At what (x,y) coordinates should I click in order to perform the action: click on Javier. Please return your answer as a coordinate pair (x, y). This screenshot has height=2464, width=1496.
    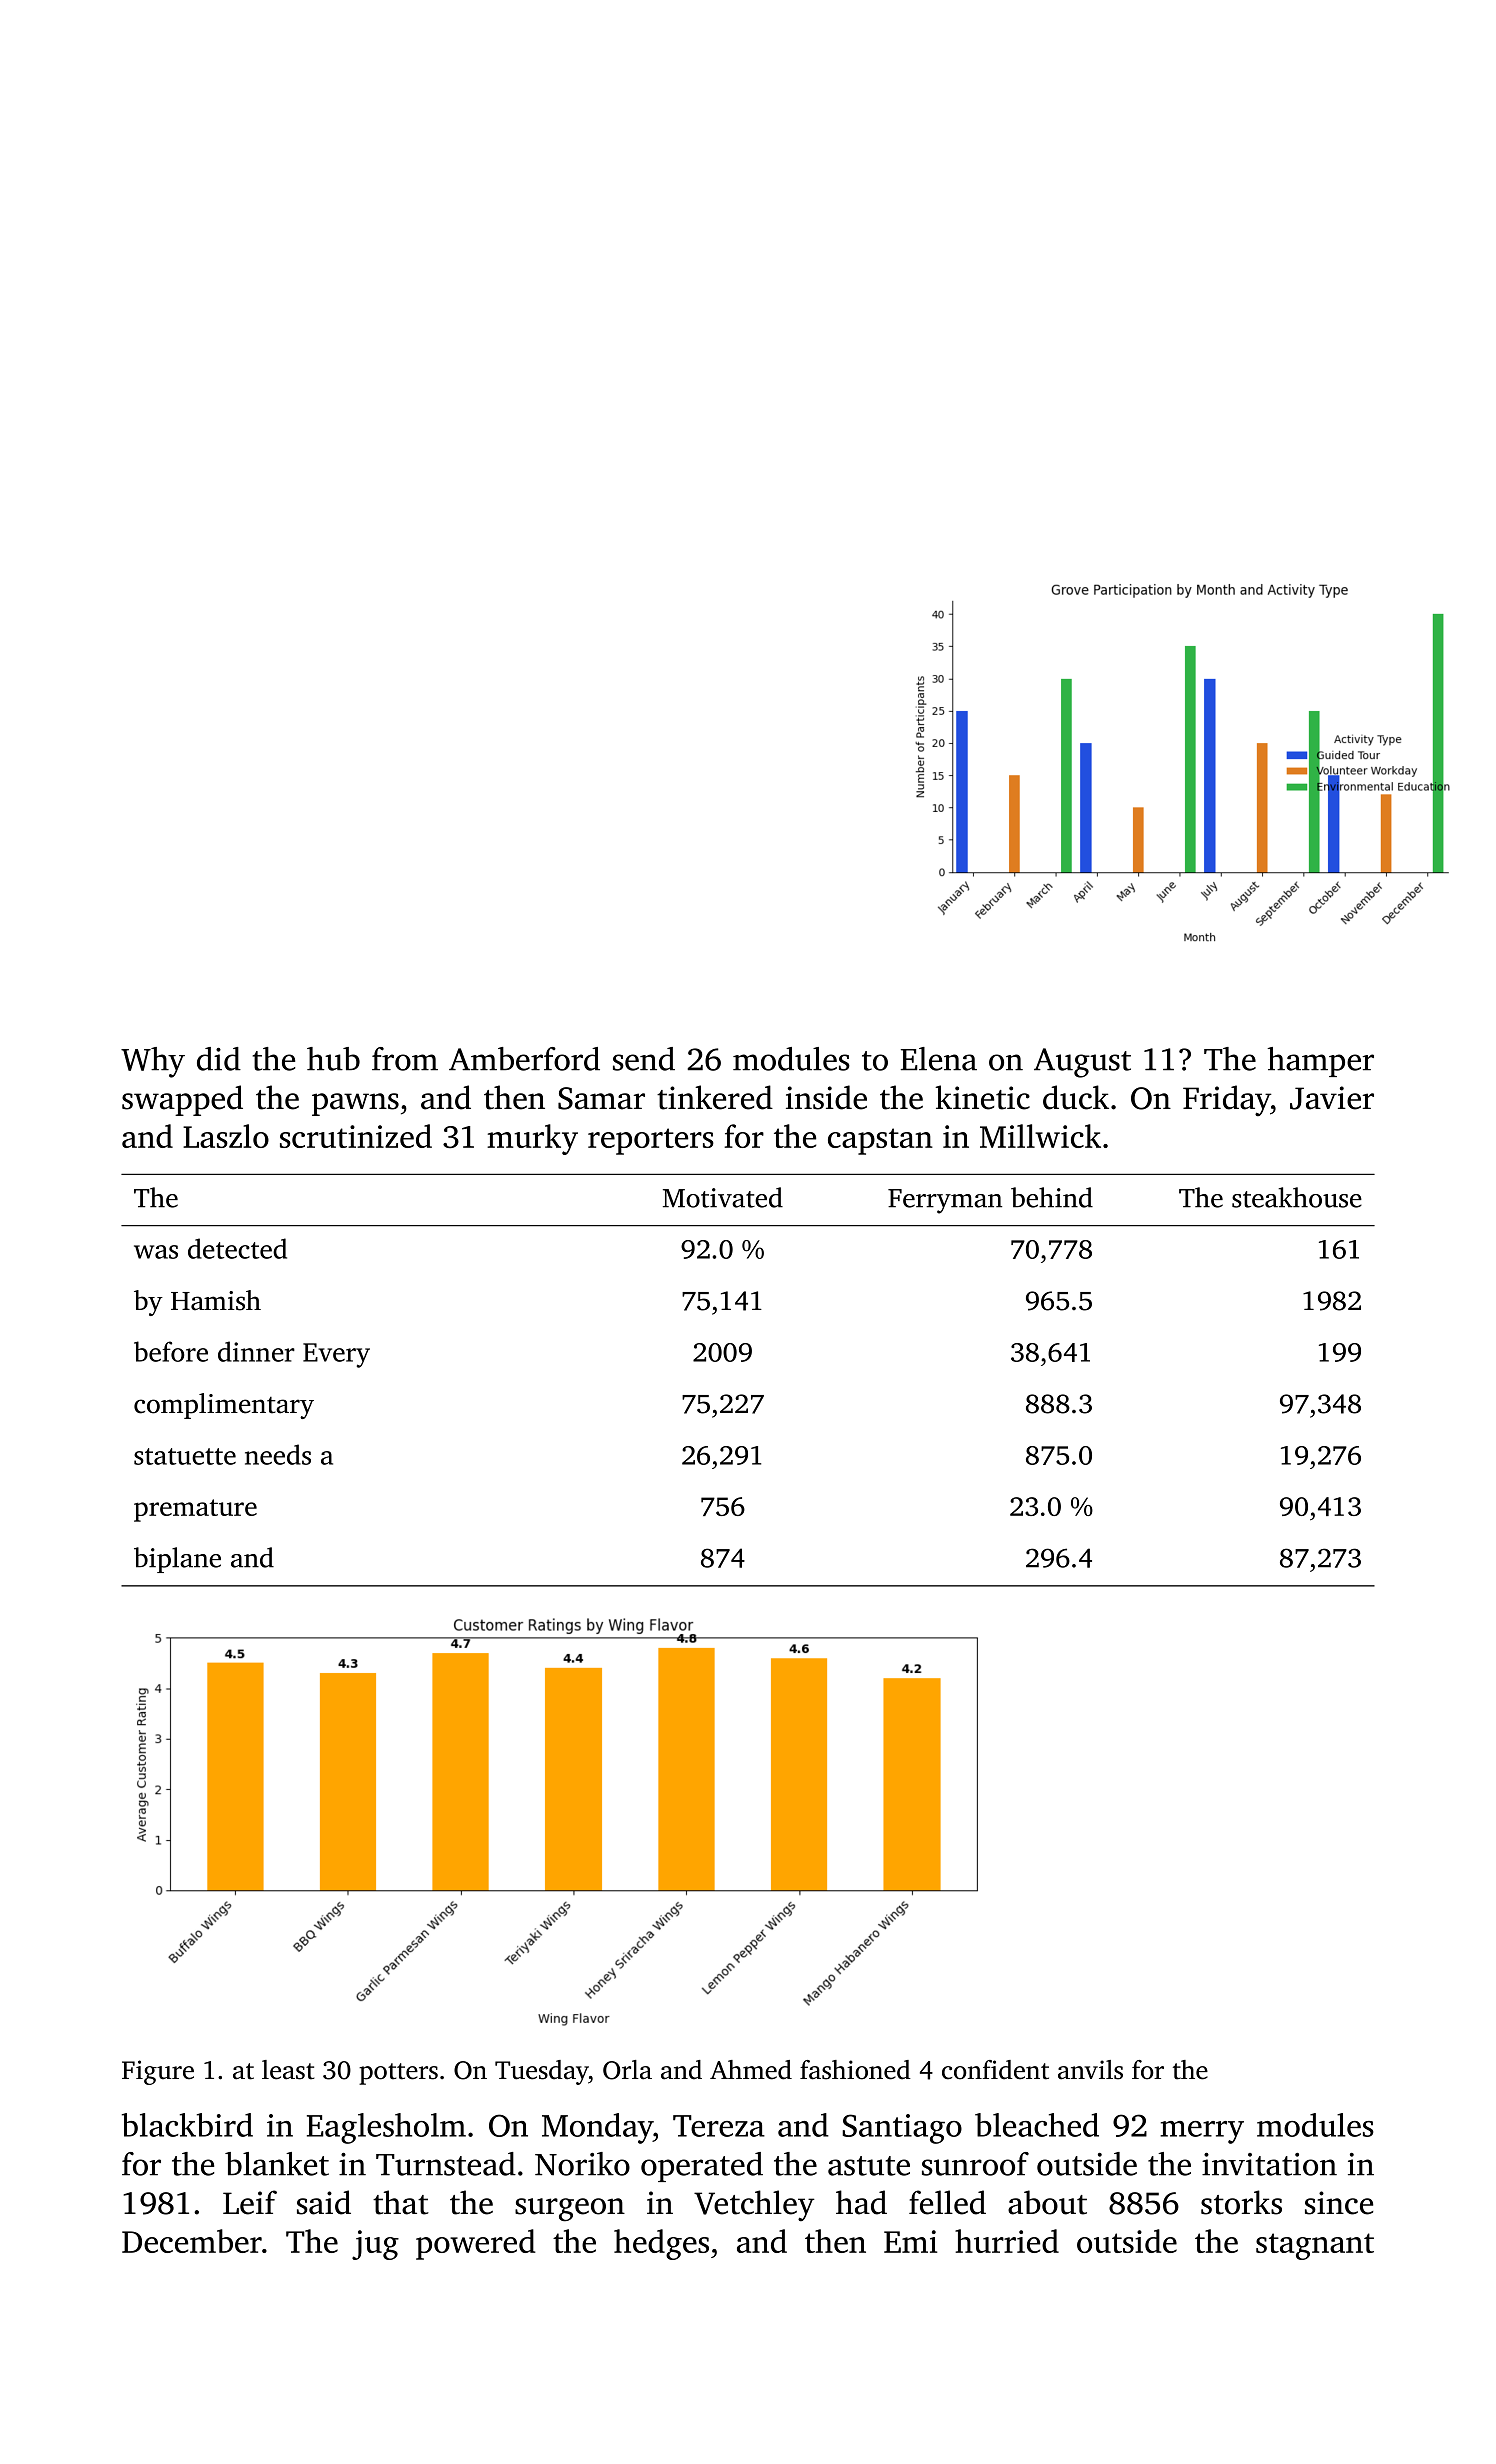
    Looking at the image, I should click on (1332, 1098).
